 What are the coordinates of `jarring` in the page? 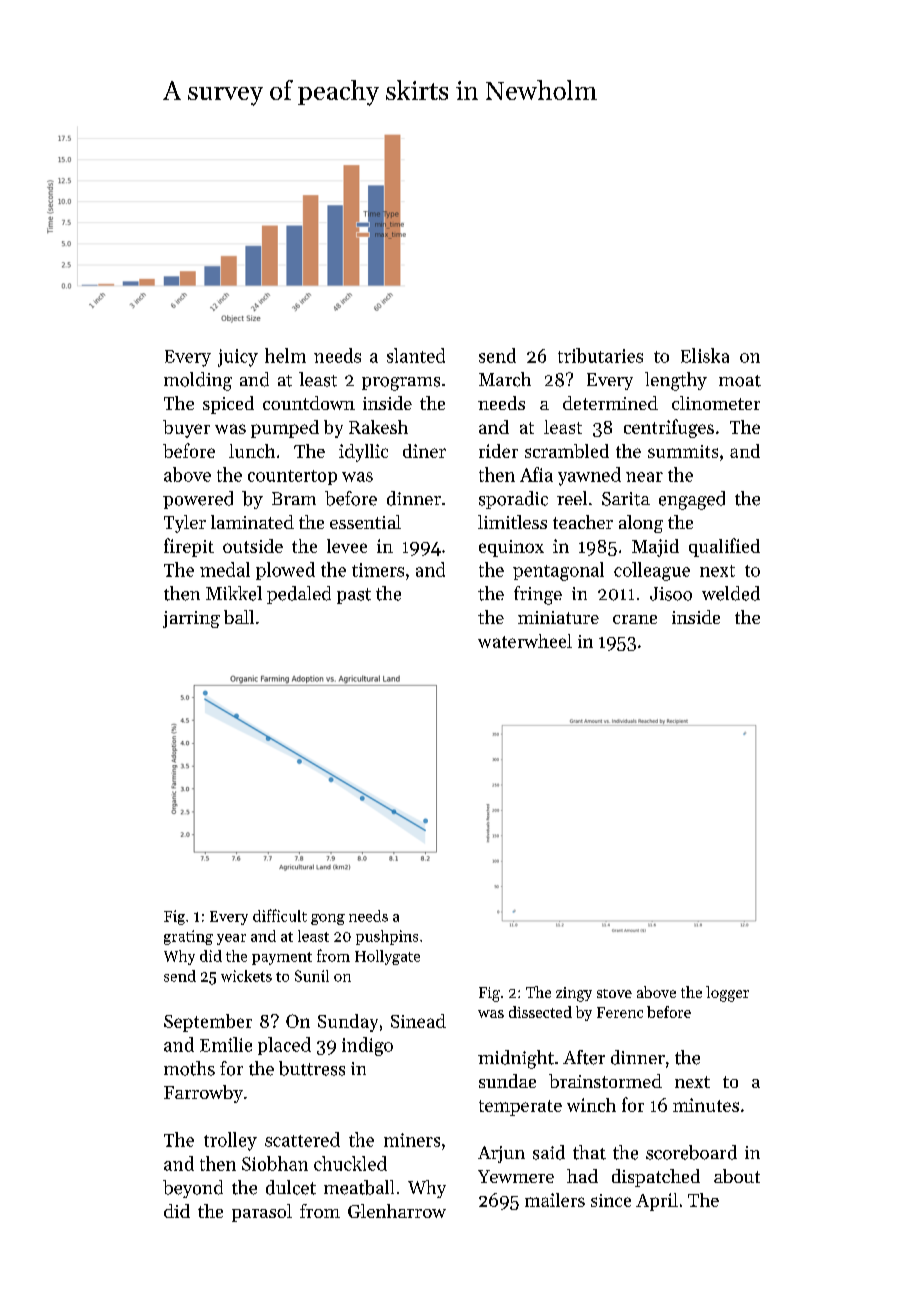 It's located at (191, 619).
